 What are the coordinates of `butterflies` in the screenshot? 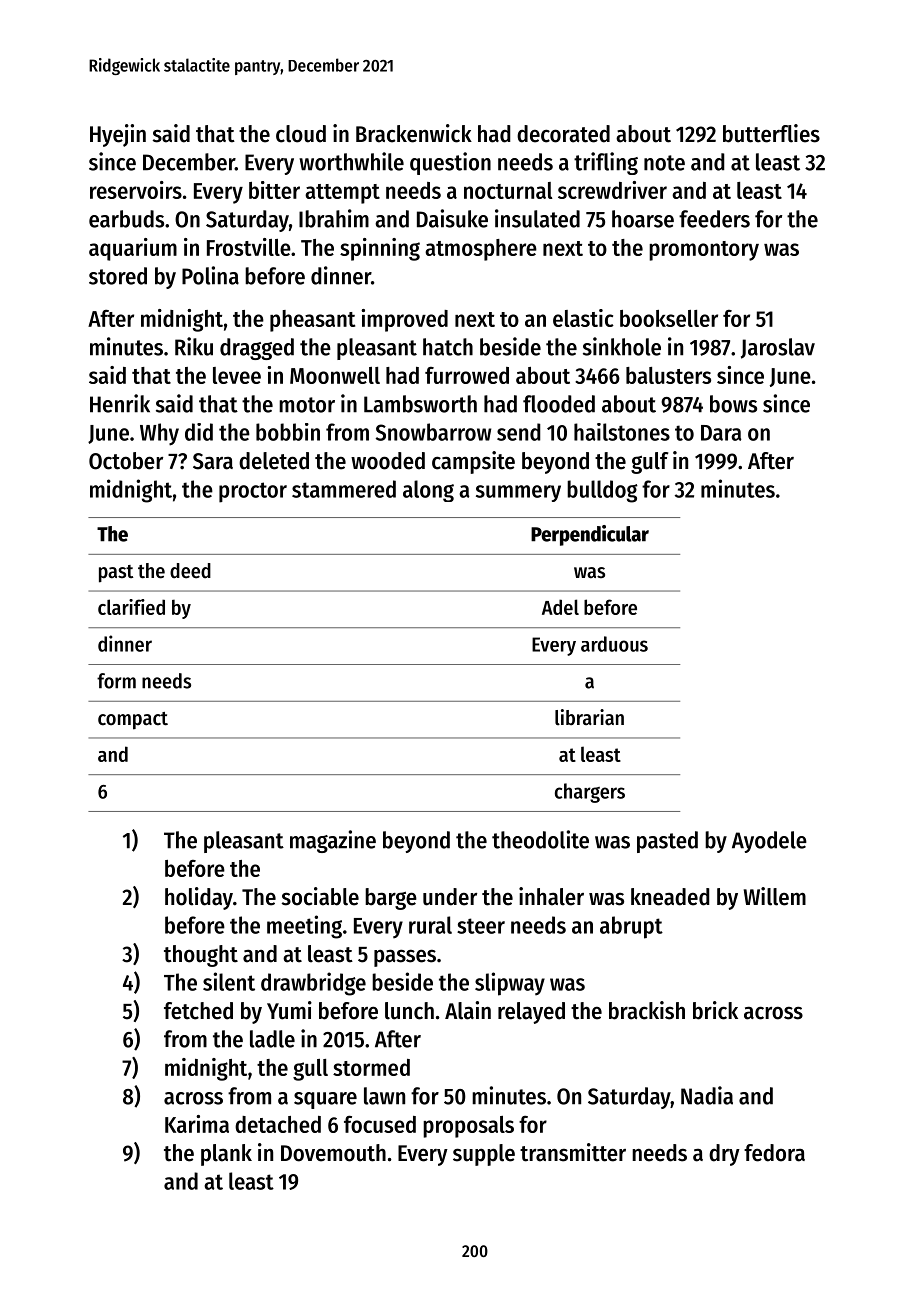 It's located at (771, 133).
